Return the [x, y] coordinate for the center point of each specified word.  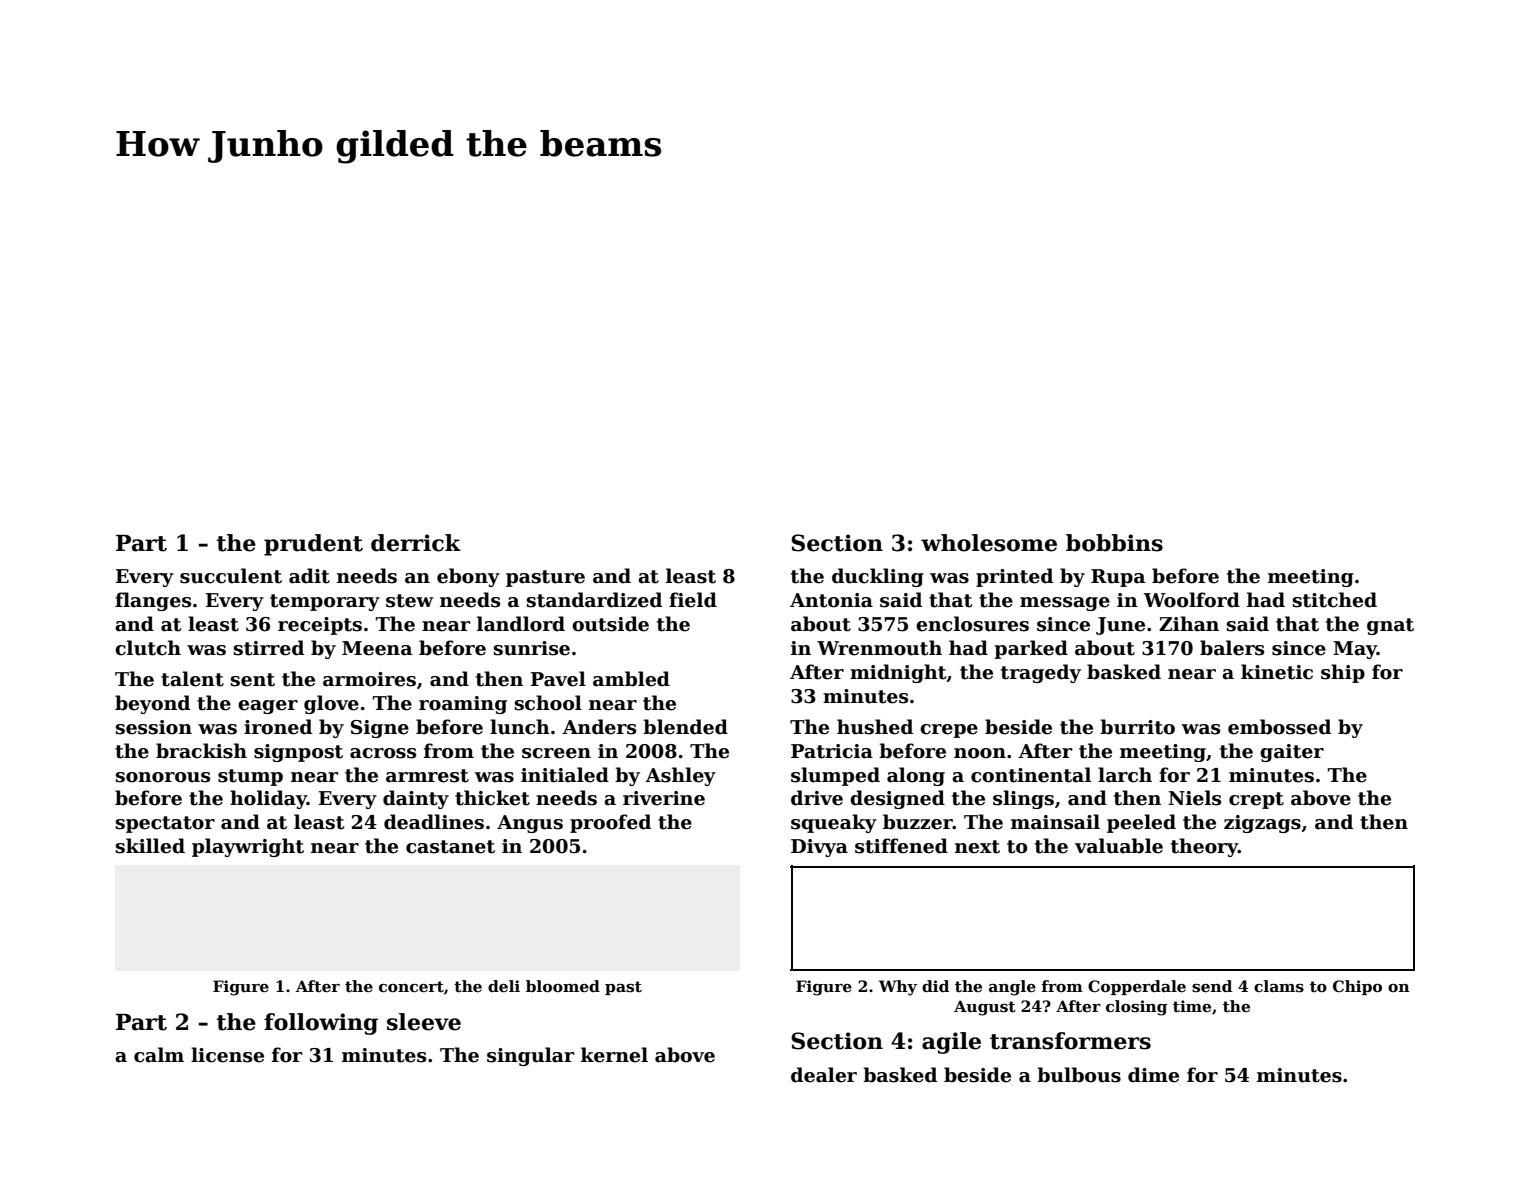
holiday [268, 799]
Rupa [1118, 578]
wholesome [989, 543]
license [227, 1055]
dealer [824, 1075]
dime [1153, 1075]
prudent [313, 545]
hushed [875, 727]
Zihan [1189, 624]
